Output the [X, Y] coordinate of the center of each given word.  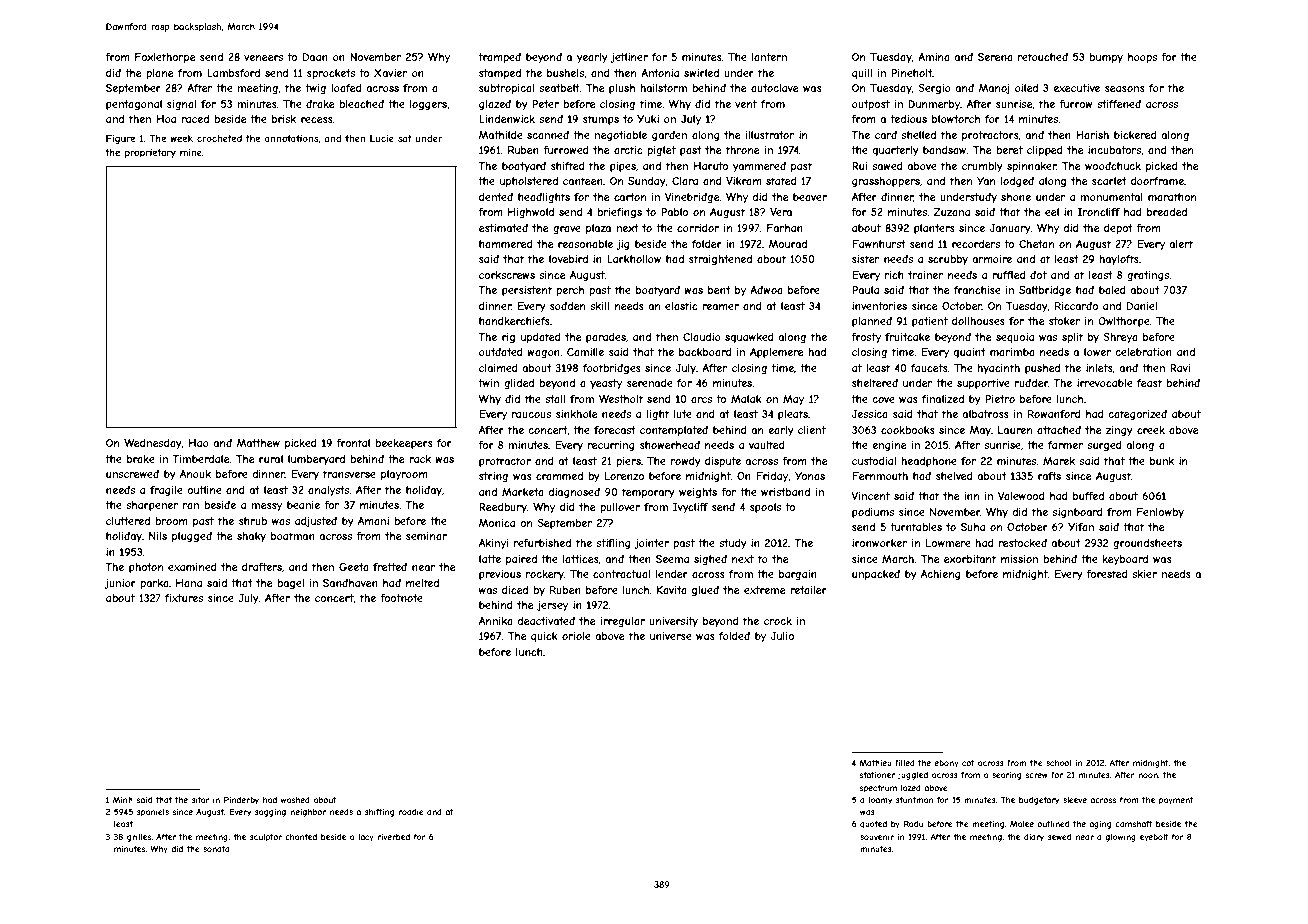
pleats [793, 415]
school [1058, 763]
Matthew [258, 443]
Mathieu [875, 763]
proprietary [150, 153]
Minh [123, 800]
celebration [1143, 352]
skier [1144, 574]
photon [146, 568]
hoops [1142, 58]
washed [295, 800]
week [181, 138]
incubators [1115, 150]
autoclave [774, 88]
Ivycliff [690, 508]
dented [496, 197]
